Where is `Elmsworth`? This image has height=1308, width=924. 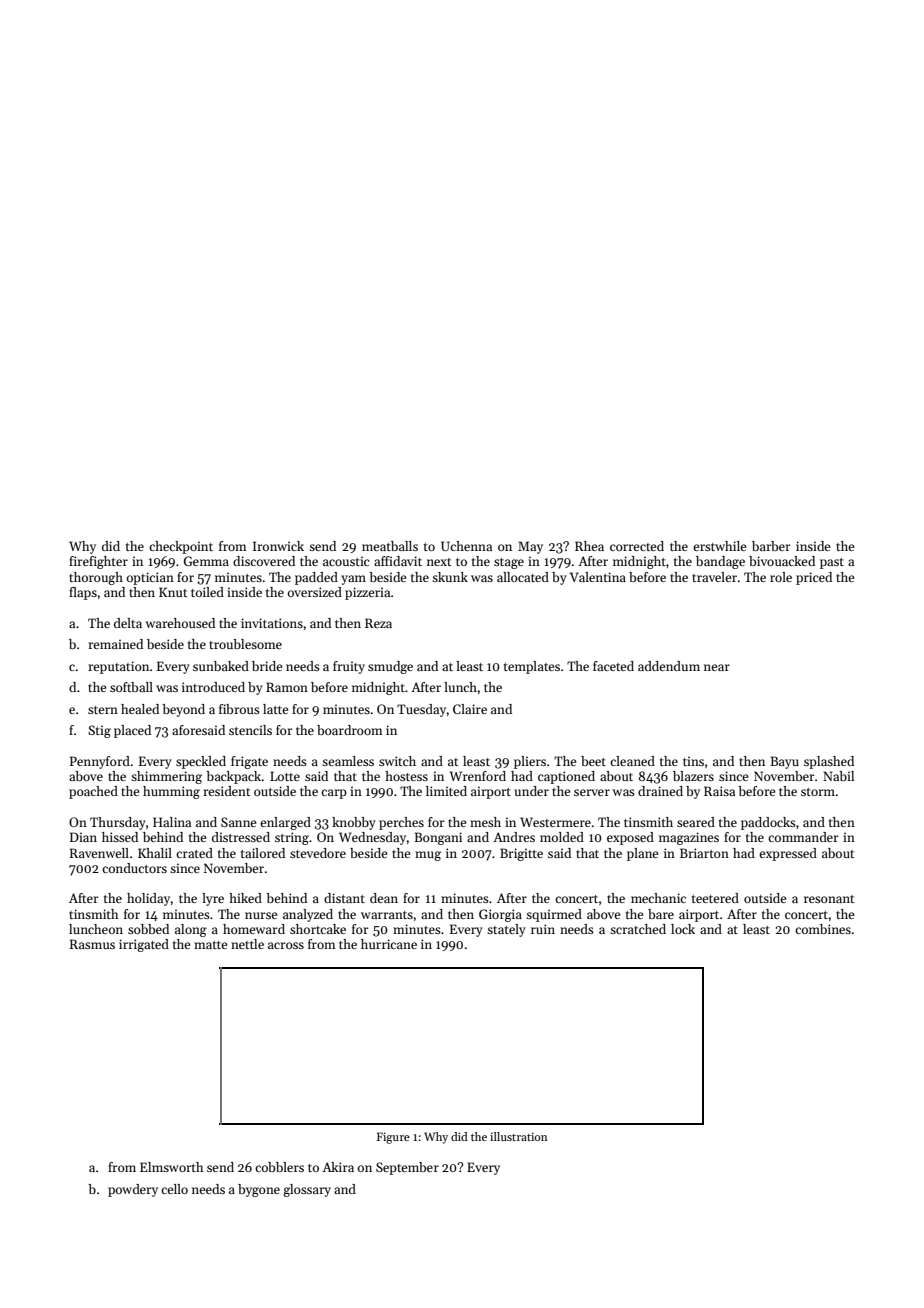 Elmsworth is located at coordinates (171, 1167).
